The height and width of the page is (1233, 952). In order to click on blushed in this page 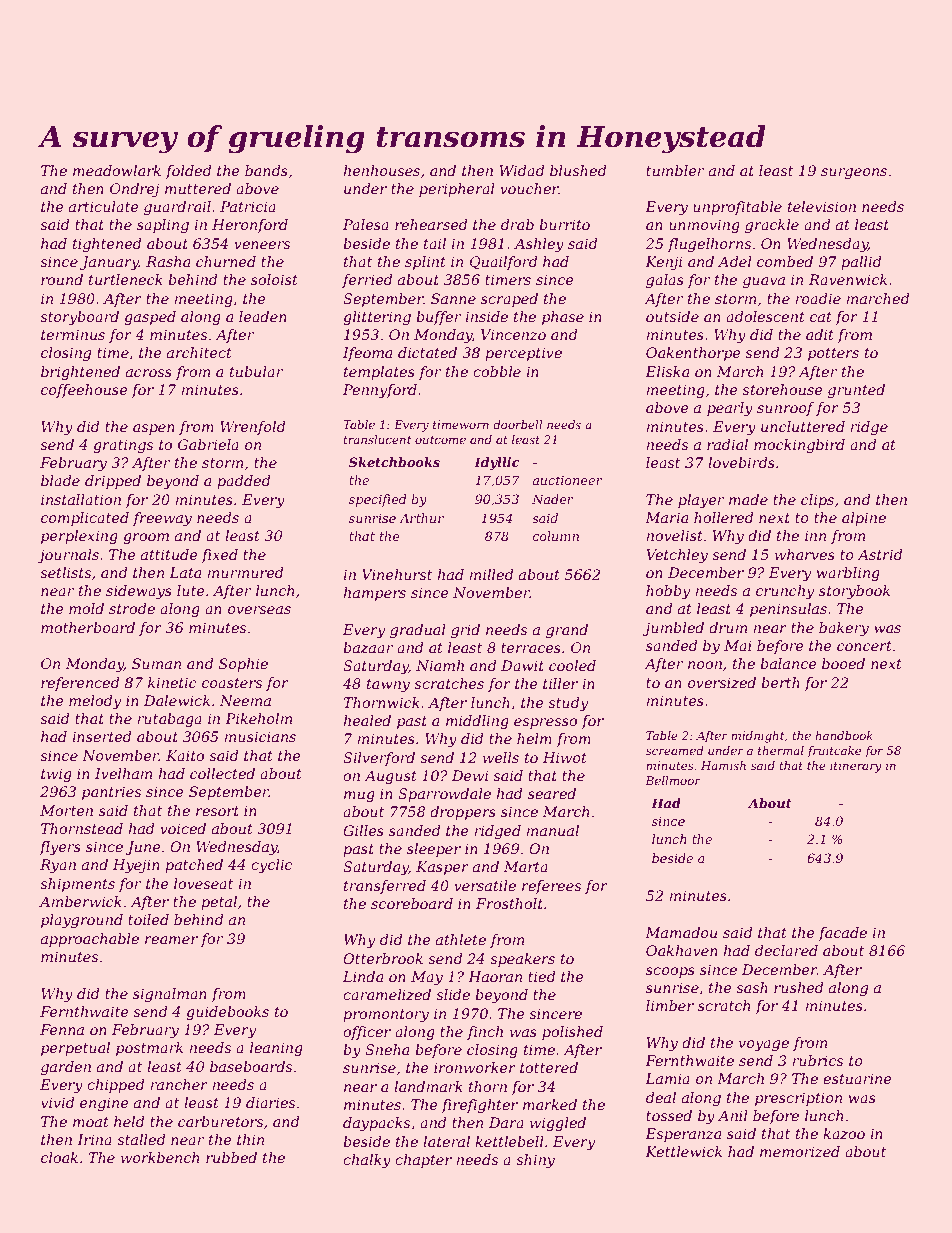, I will do `click(578, 170)`.
